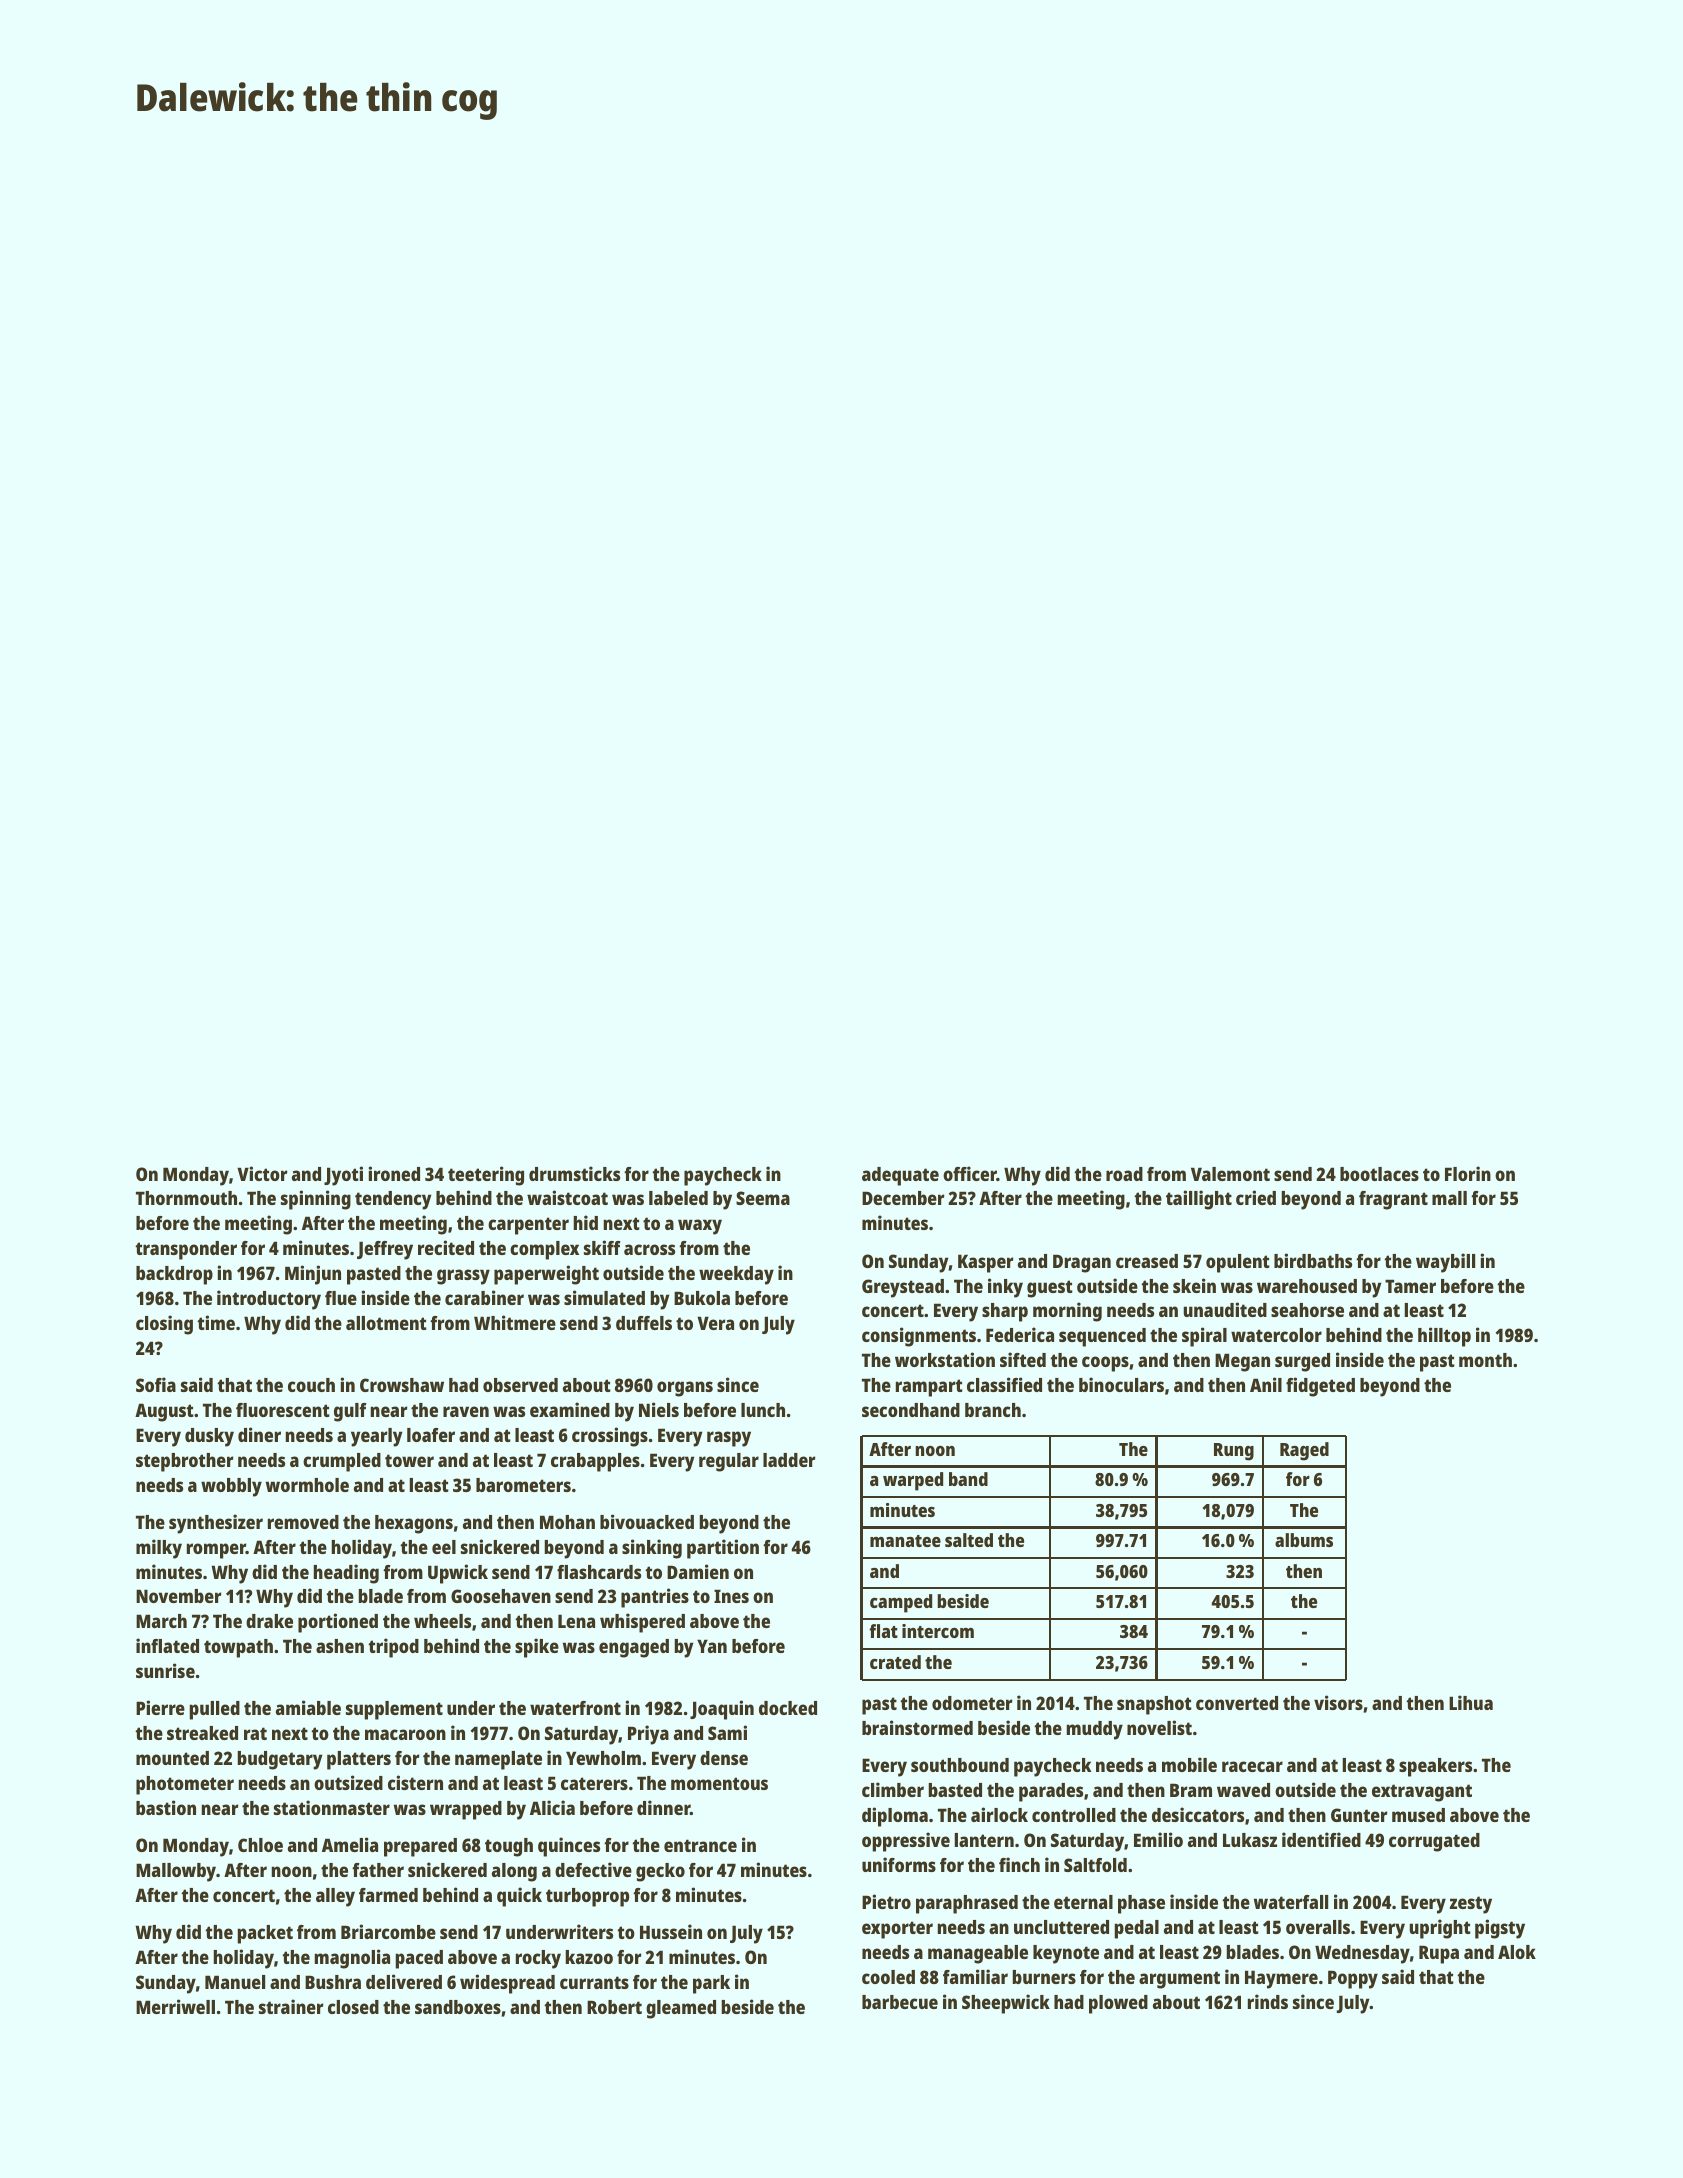  I want to click on Merriwell, so click(175, 2006).
